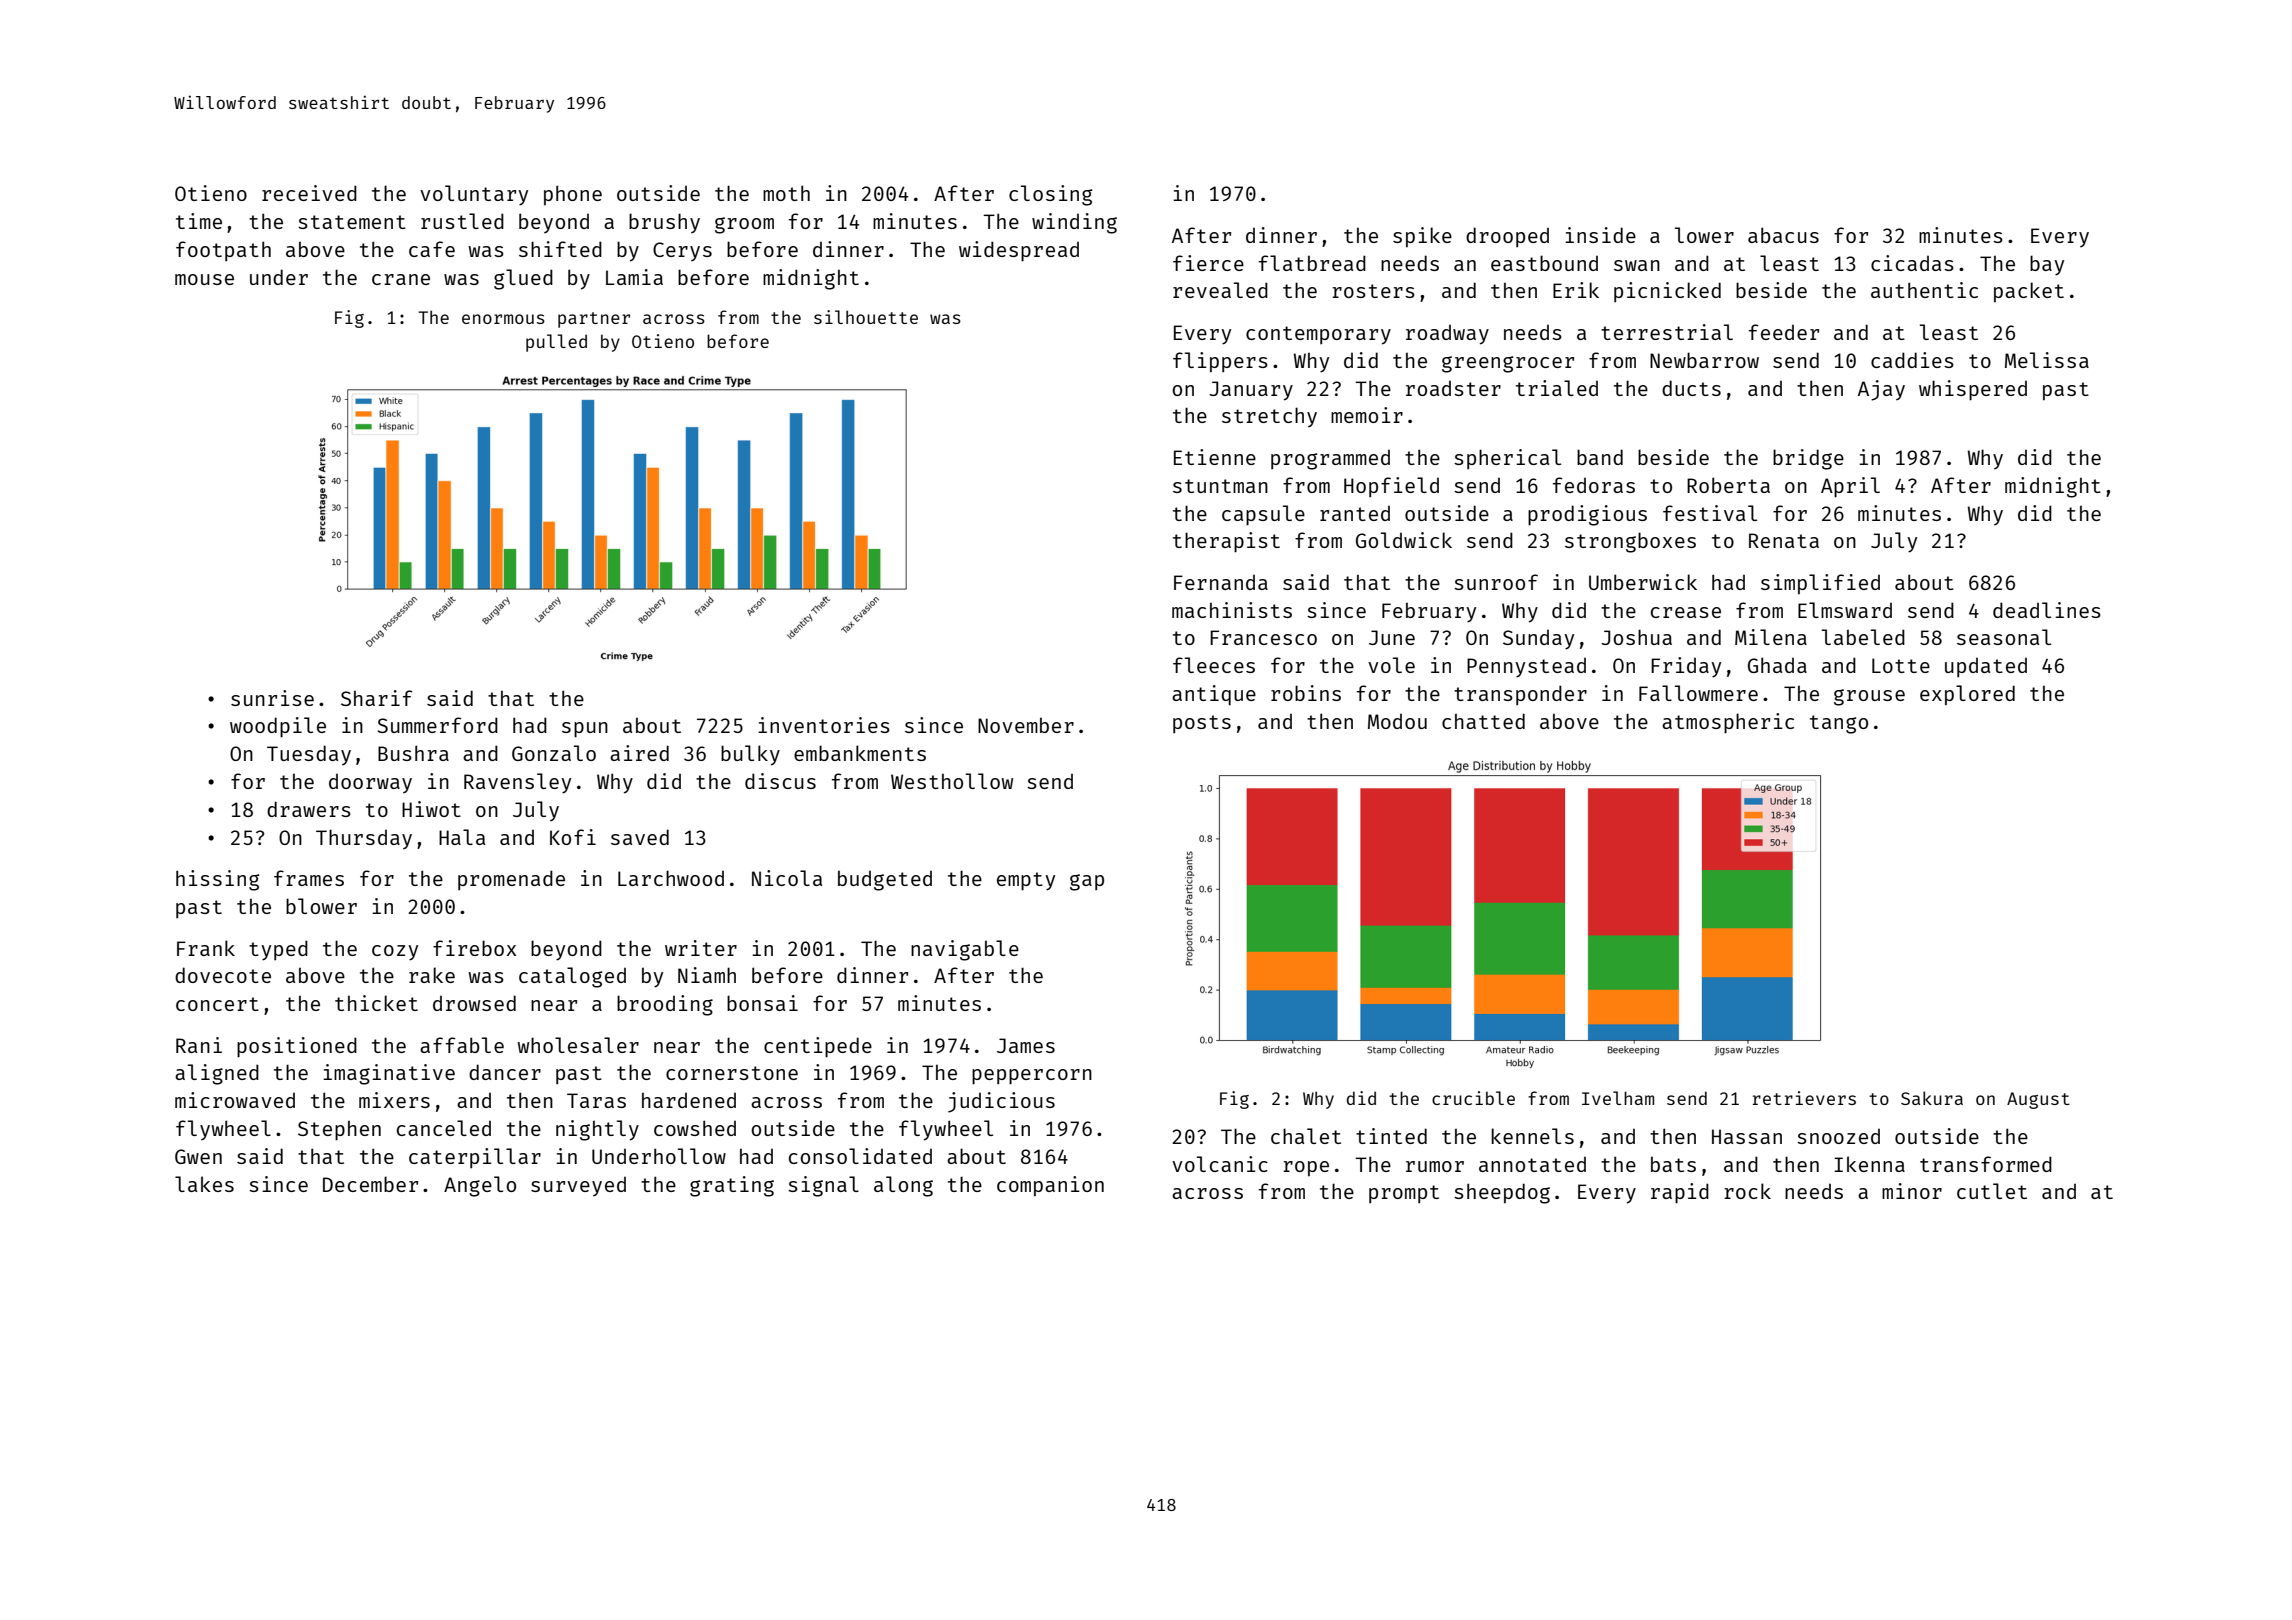  Describe the element at coordinates (1306, 1136) in the page. I see `chalet` at that location.
